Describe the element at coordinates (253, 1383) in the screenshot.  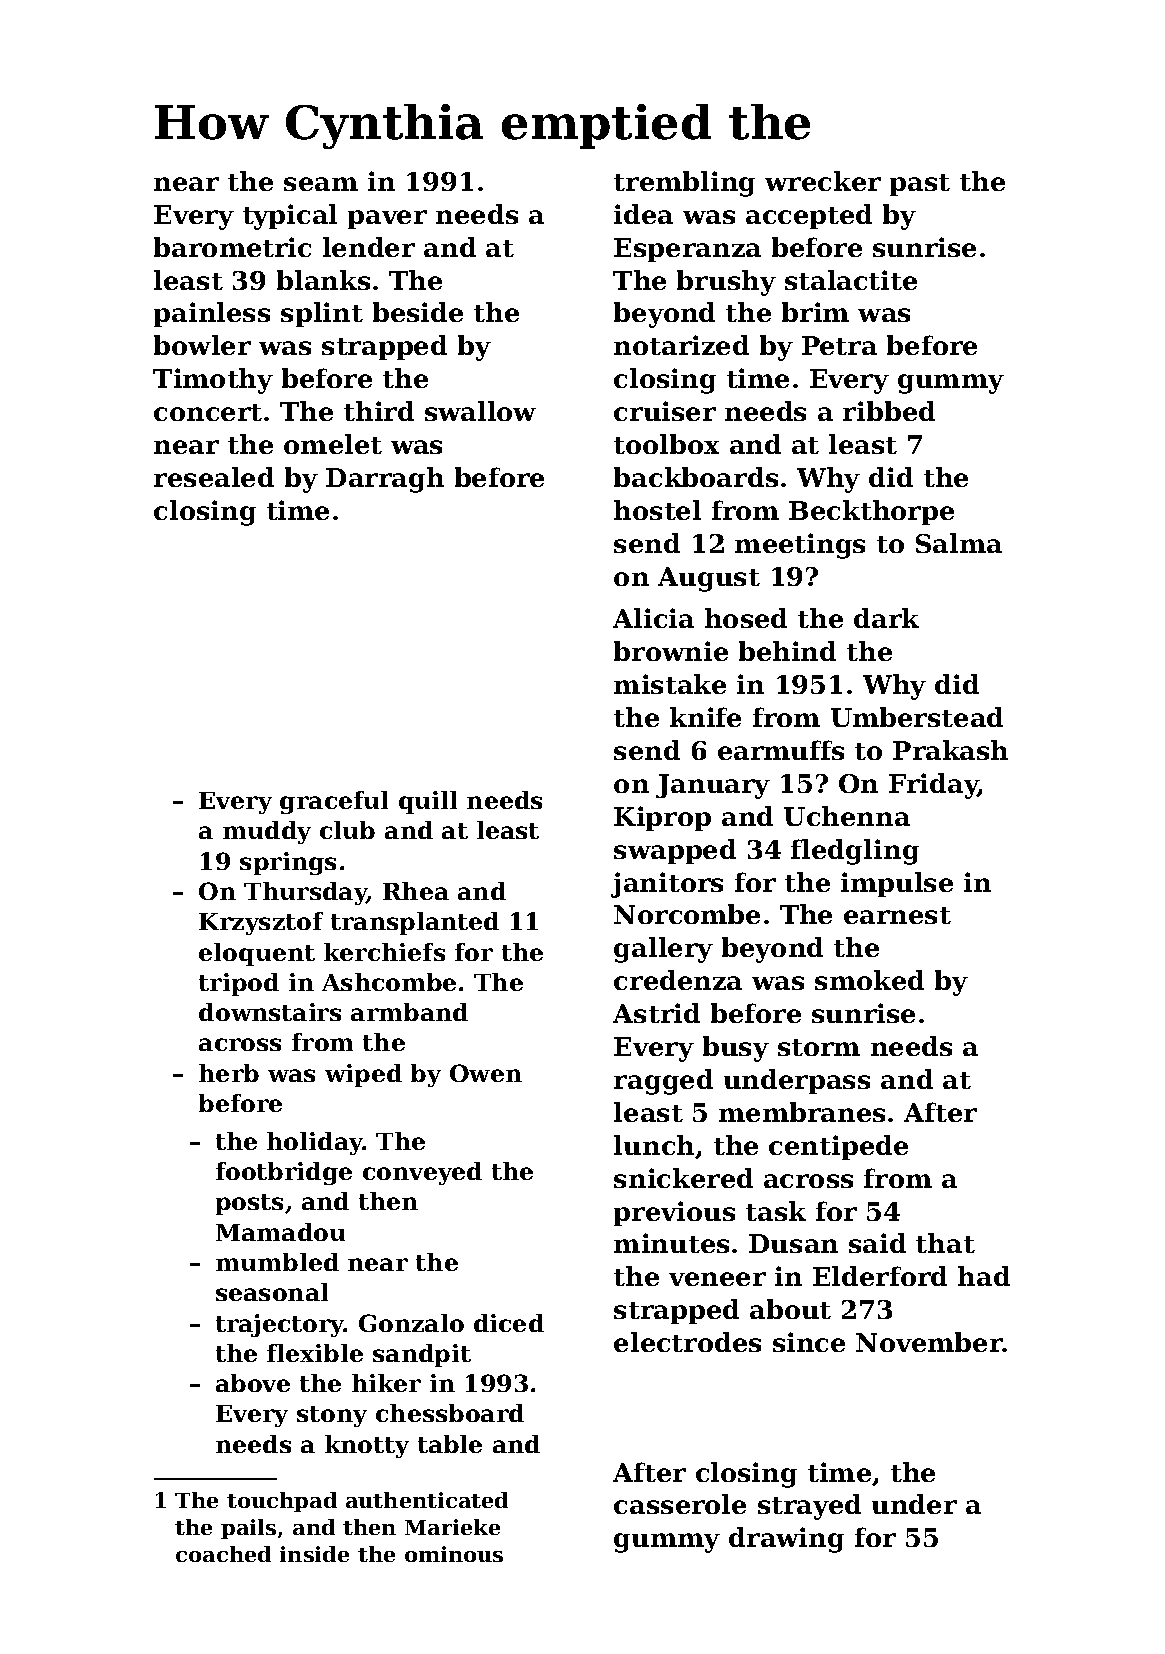
I see `above` at that location.
